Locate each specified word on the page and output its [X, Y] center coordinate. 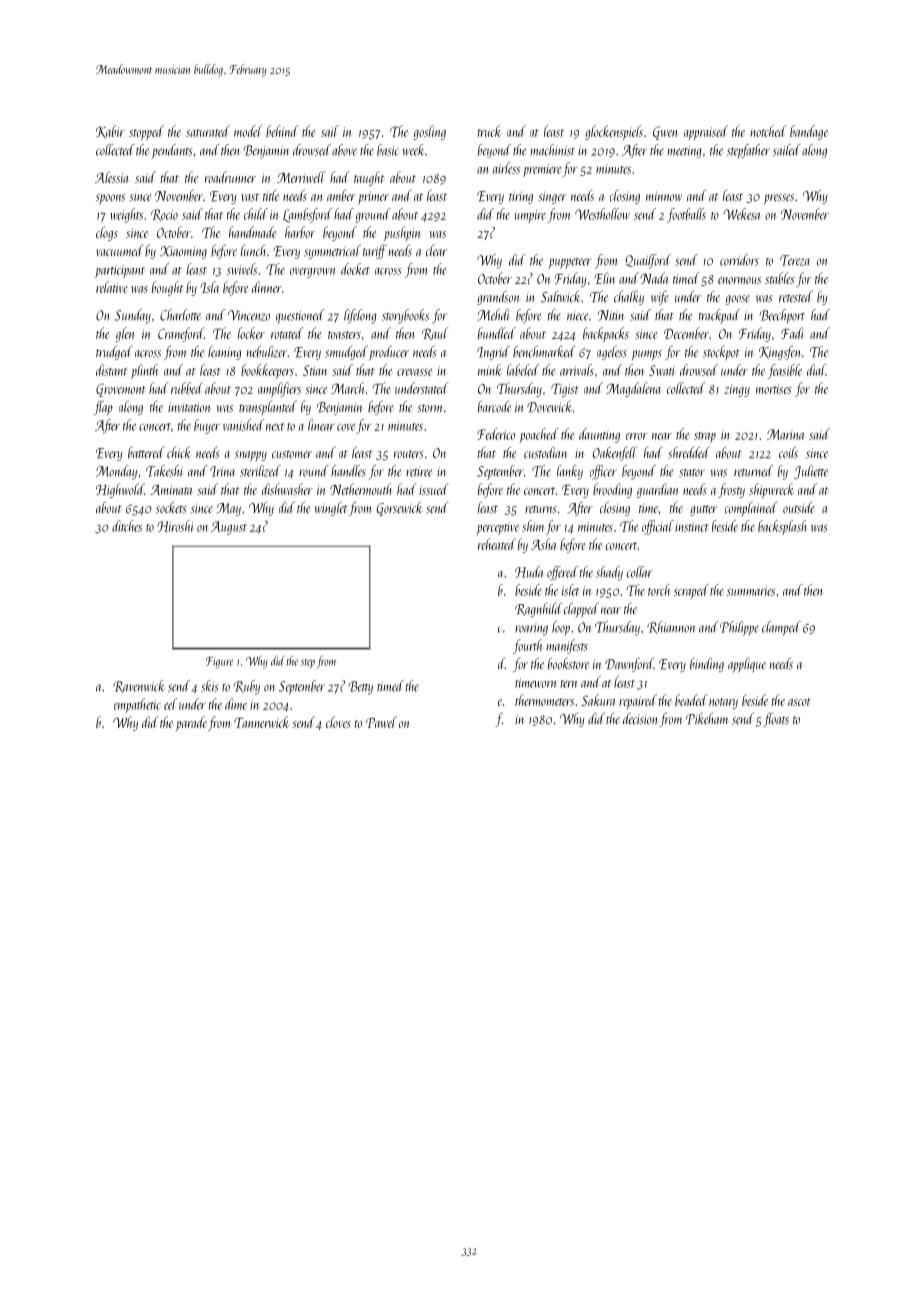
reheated [497, 544]
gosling [429, 132]
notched [769, 131]
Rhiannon [671, 627]
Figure [219, 663]
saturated [208, 131]
